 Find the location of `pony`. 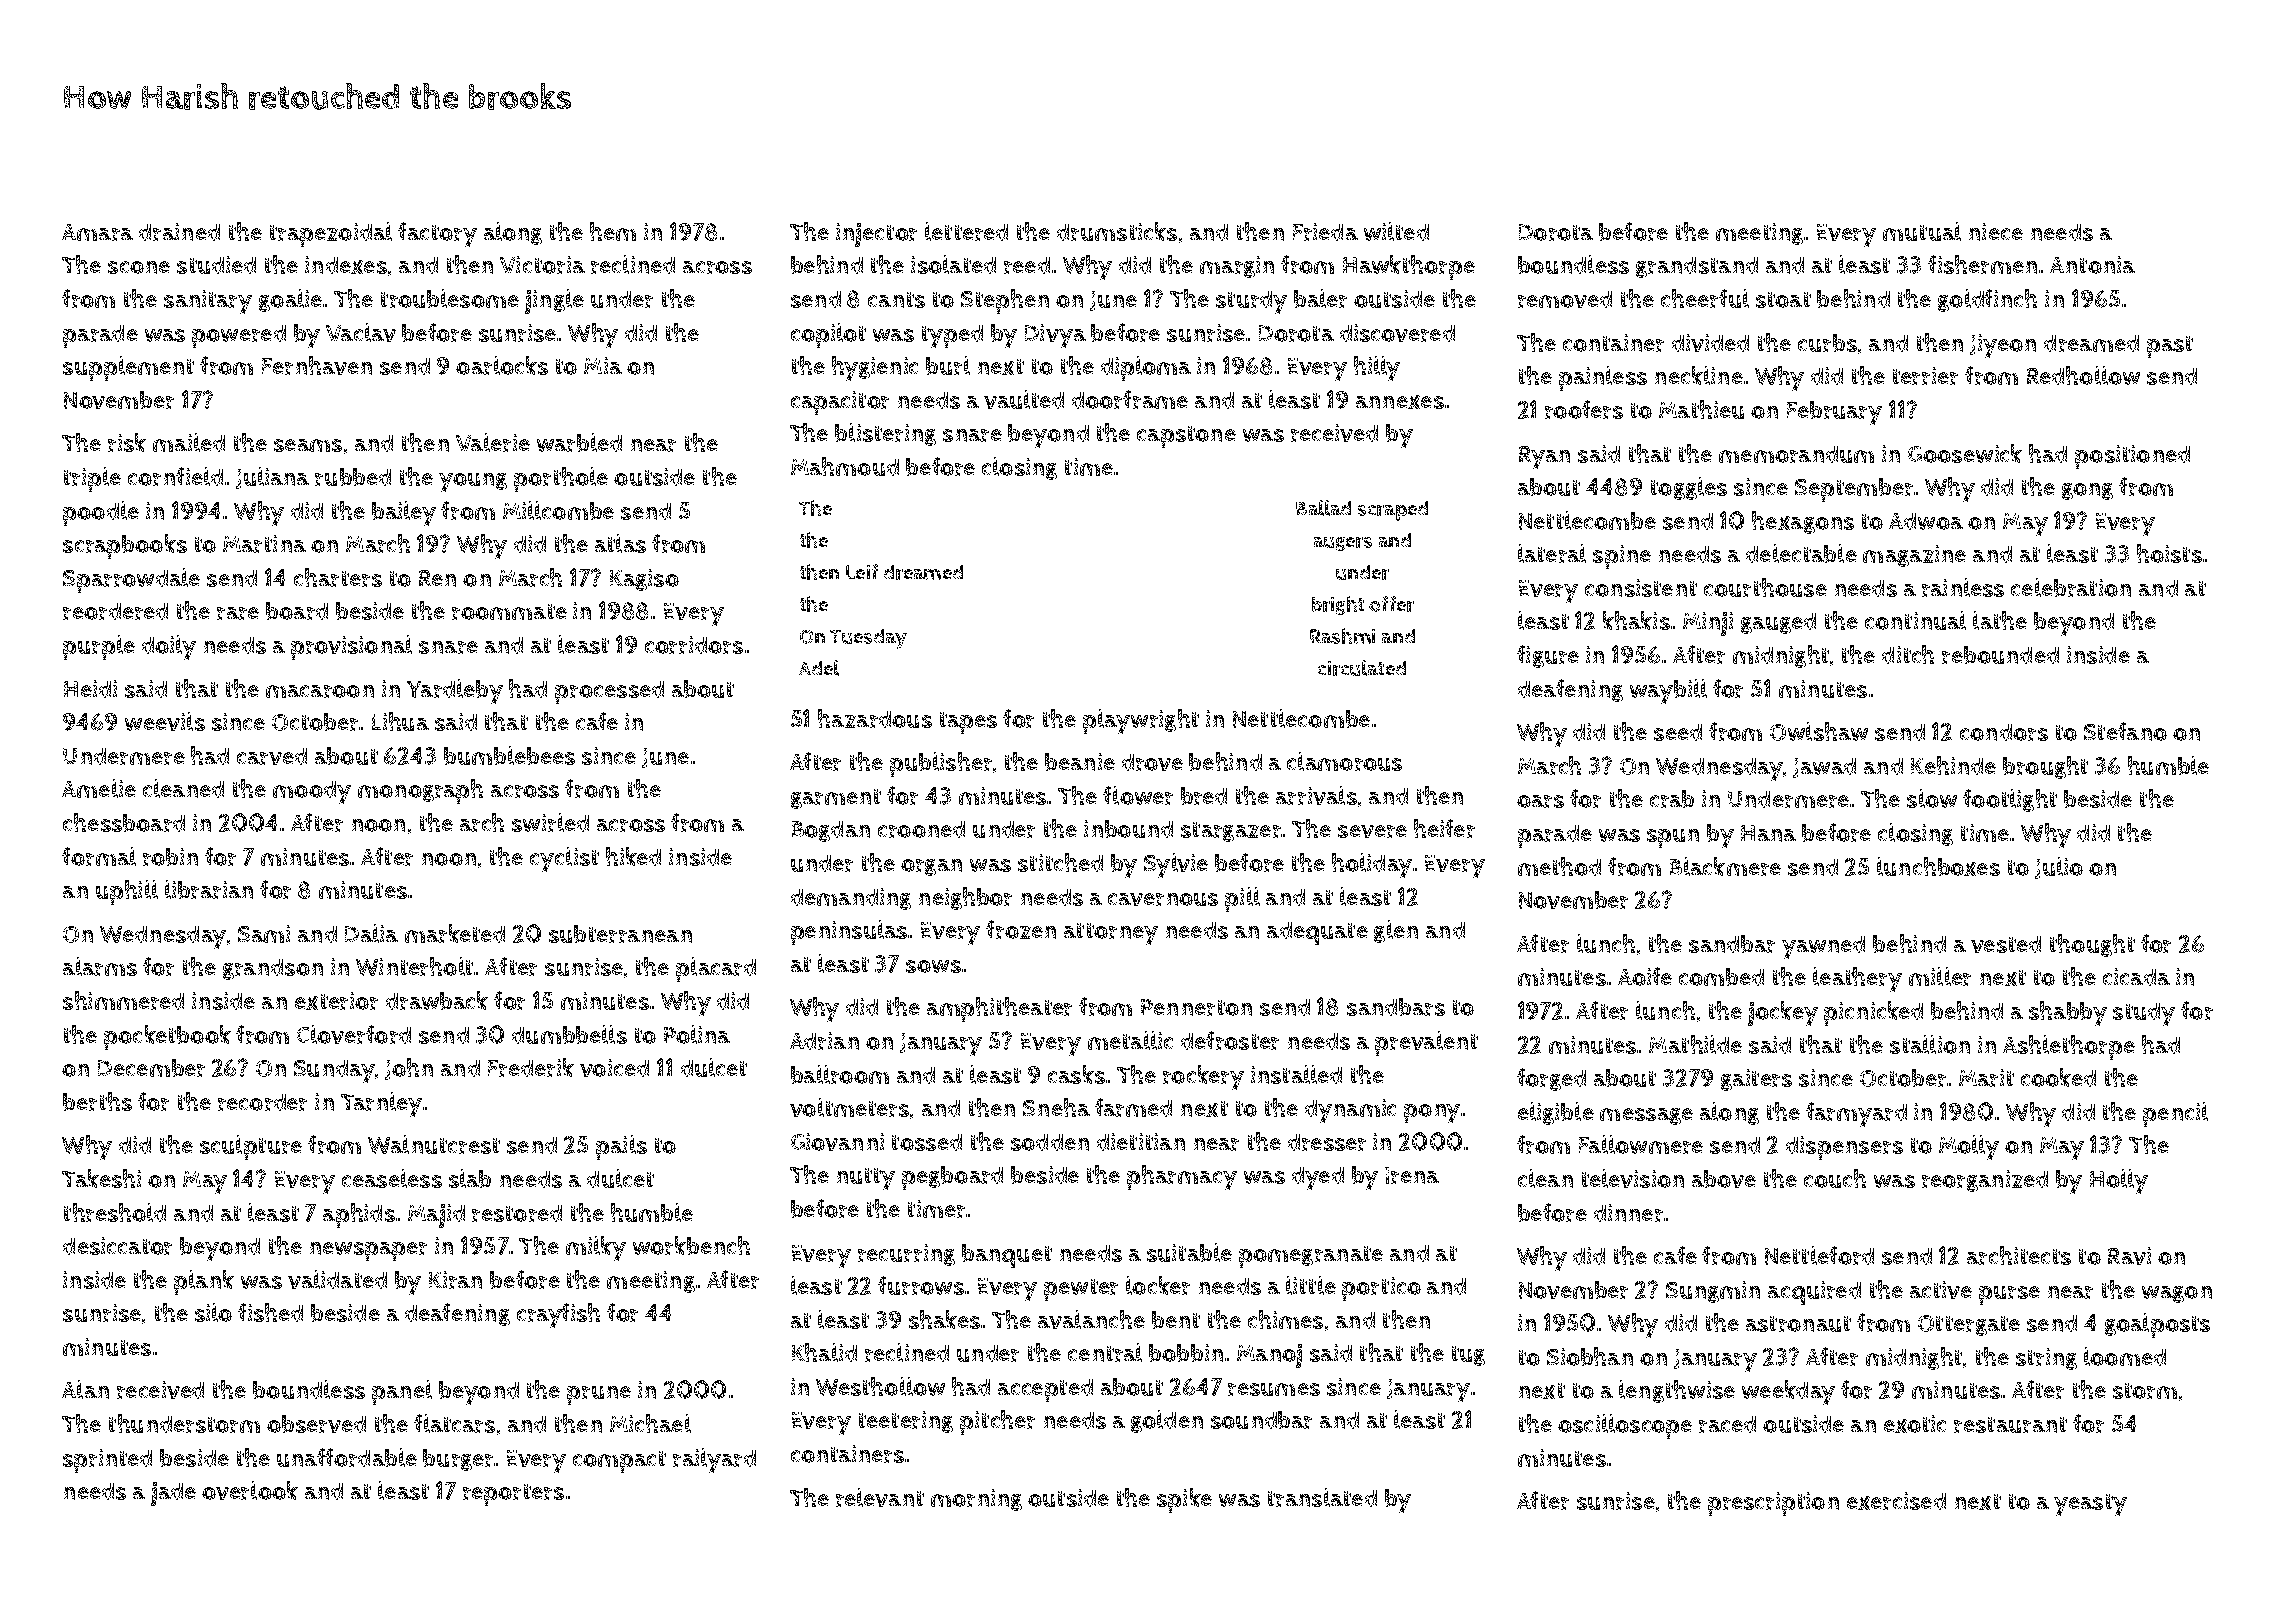

pony is located at coordinates (1432, 1113).
